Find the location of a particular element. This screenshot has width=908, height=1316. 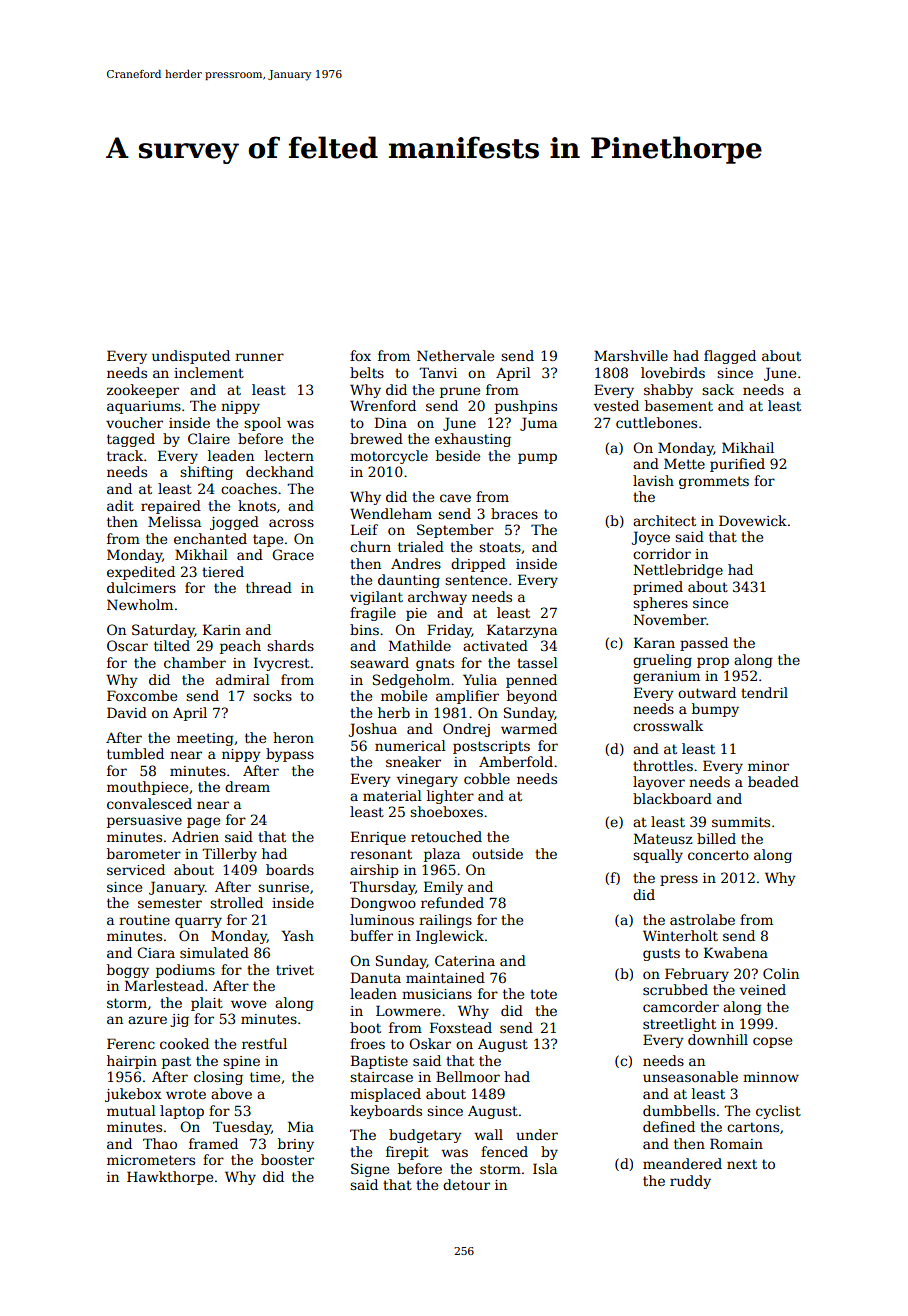

brewed is located at coordinates (376, 438).
